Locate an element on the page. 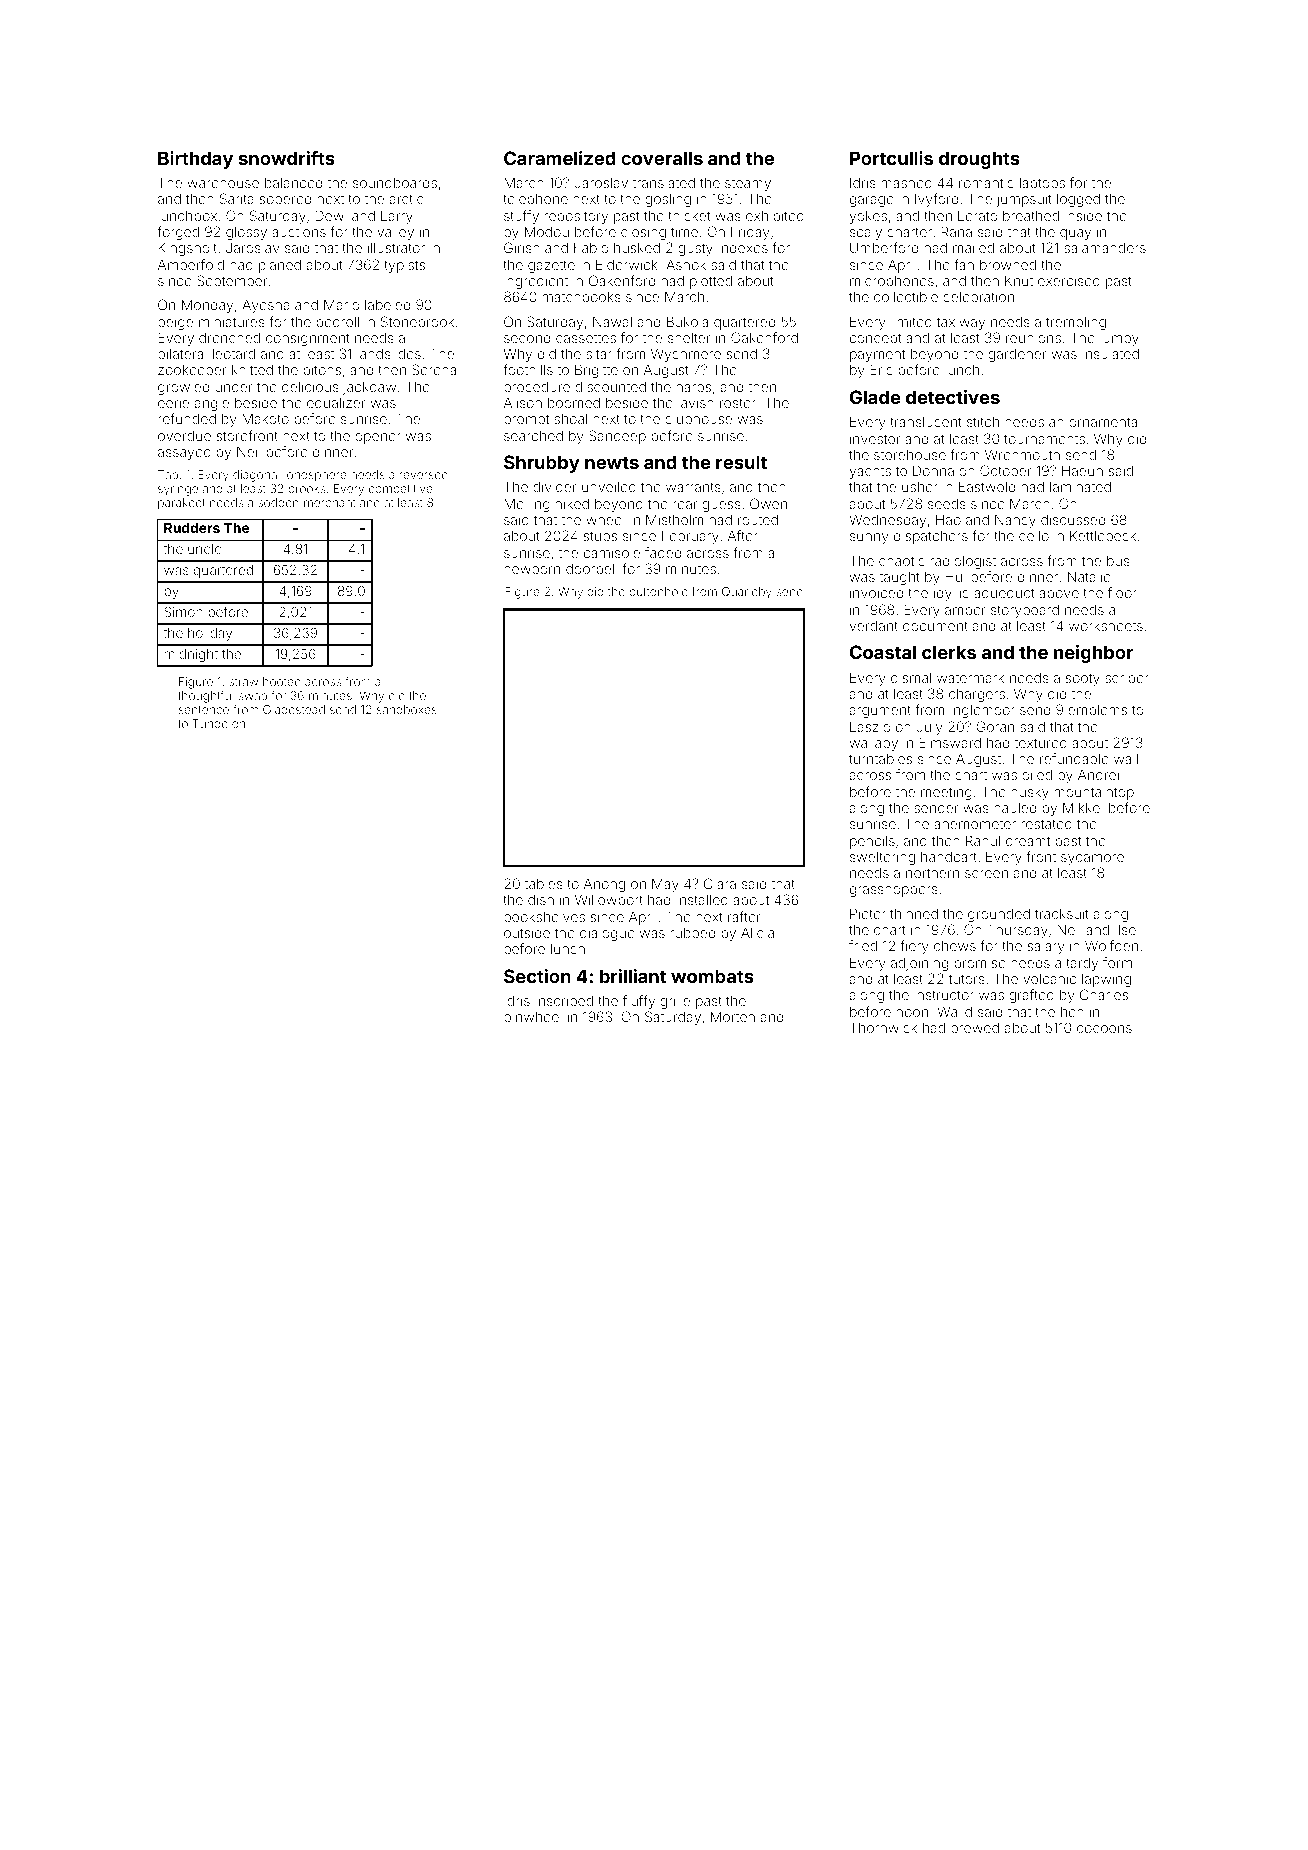 Image resolution: width=1308 pixels, height=1850 pixels. closing is located at coordinates (643, 233).
